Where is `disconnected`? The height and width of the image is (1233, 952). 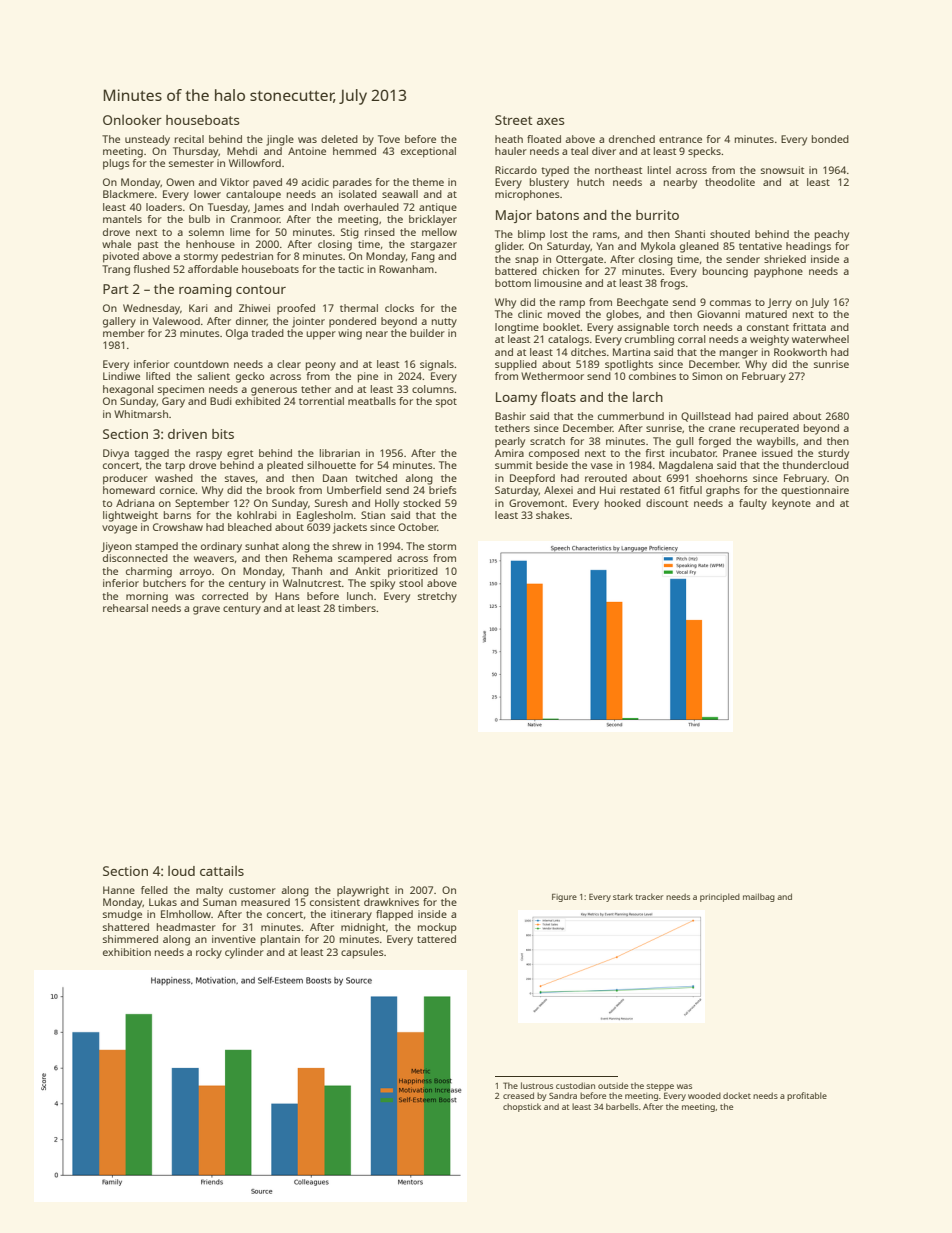 disconnected is located at coordinates (135, 558).
